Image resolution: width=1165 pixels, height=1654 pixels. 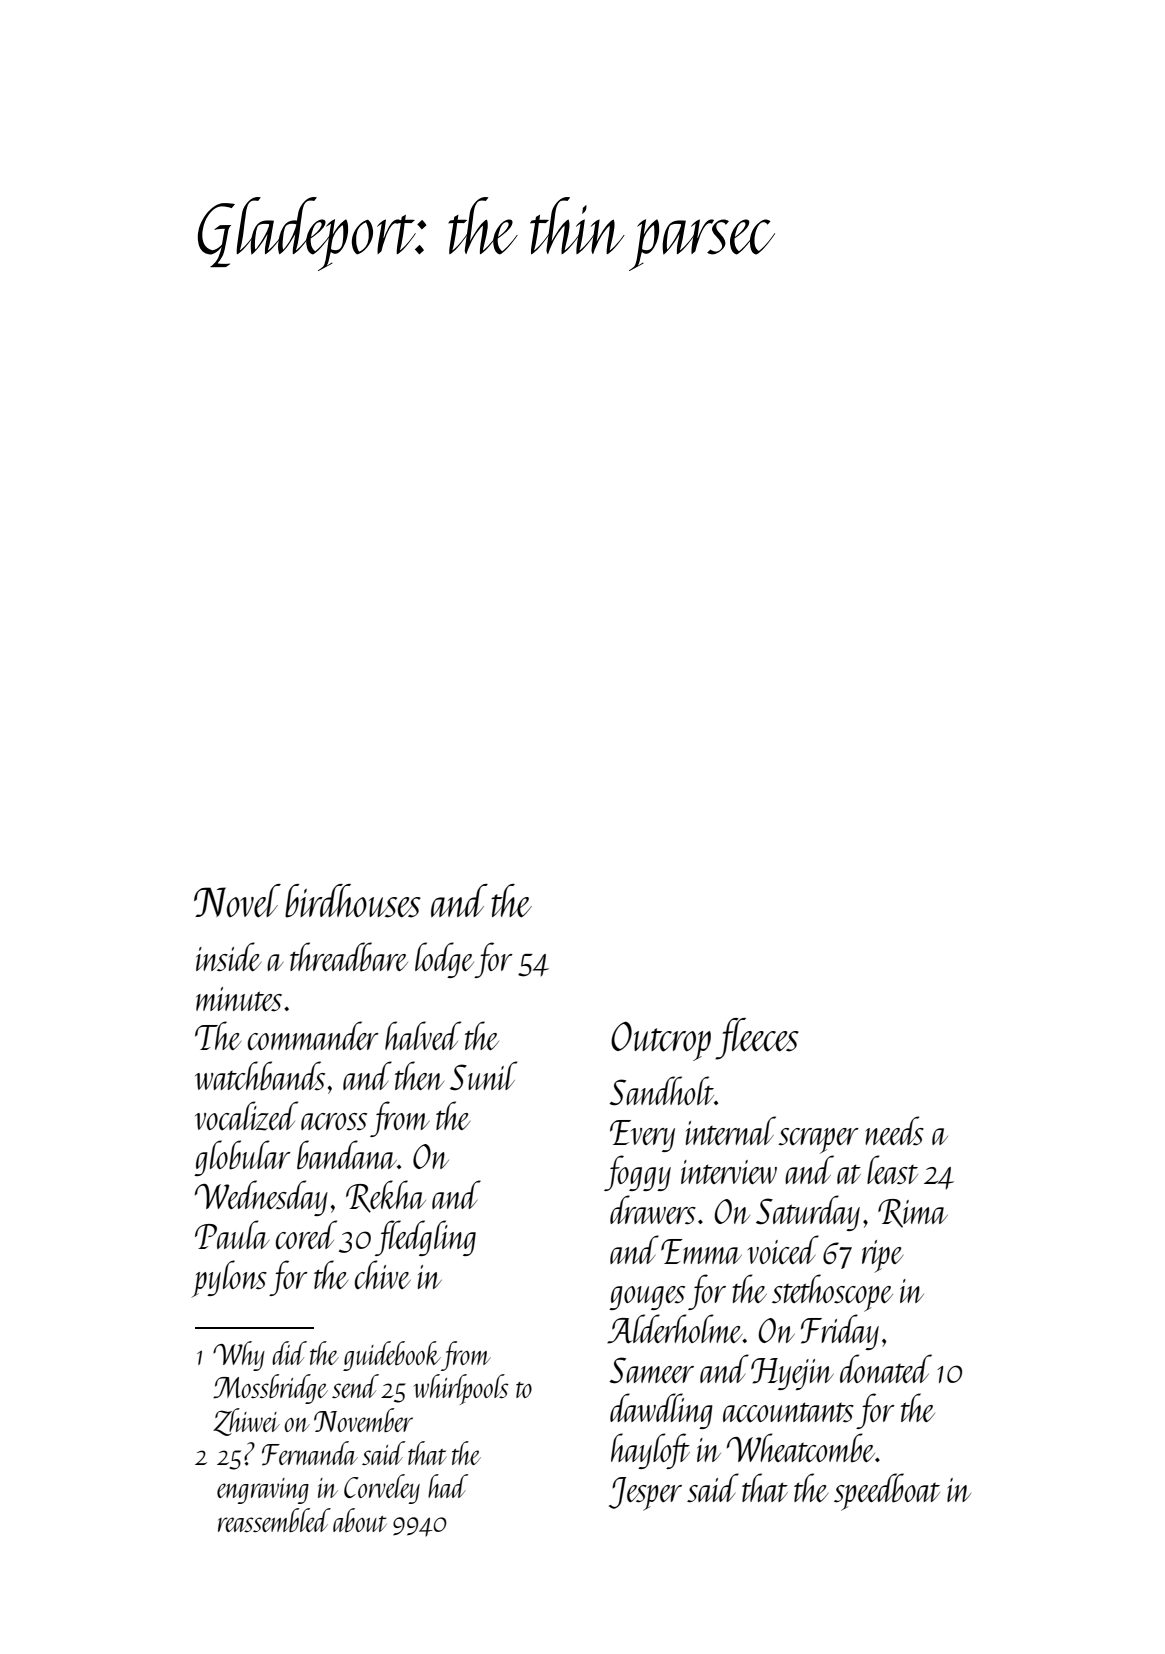 What do you see at coordinates (386, 1196) in the screenshot?
I see `Rekha` at bounding box center [386, 1196].
